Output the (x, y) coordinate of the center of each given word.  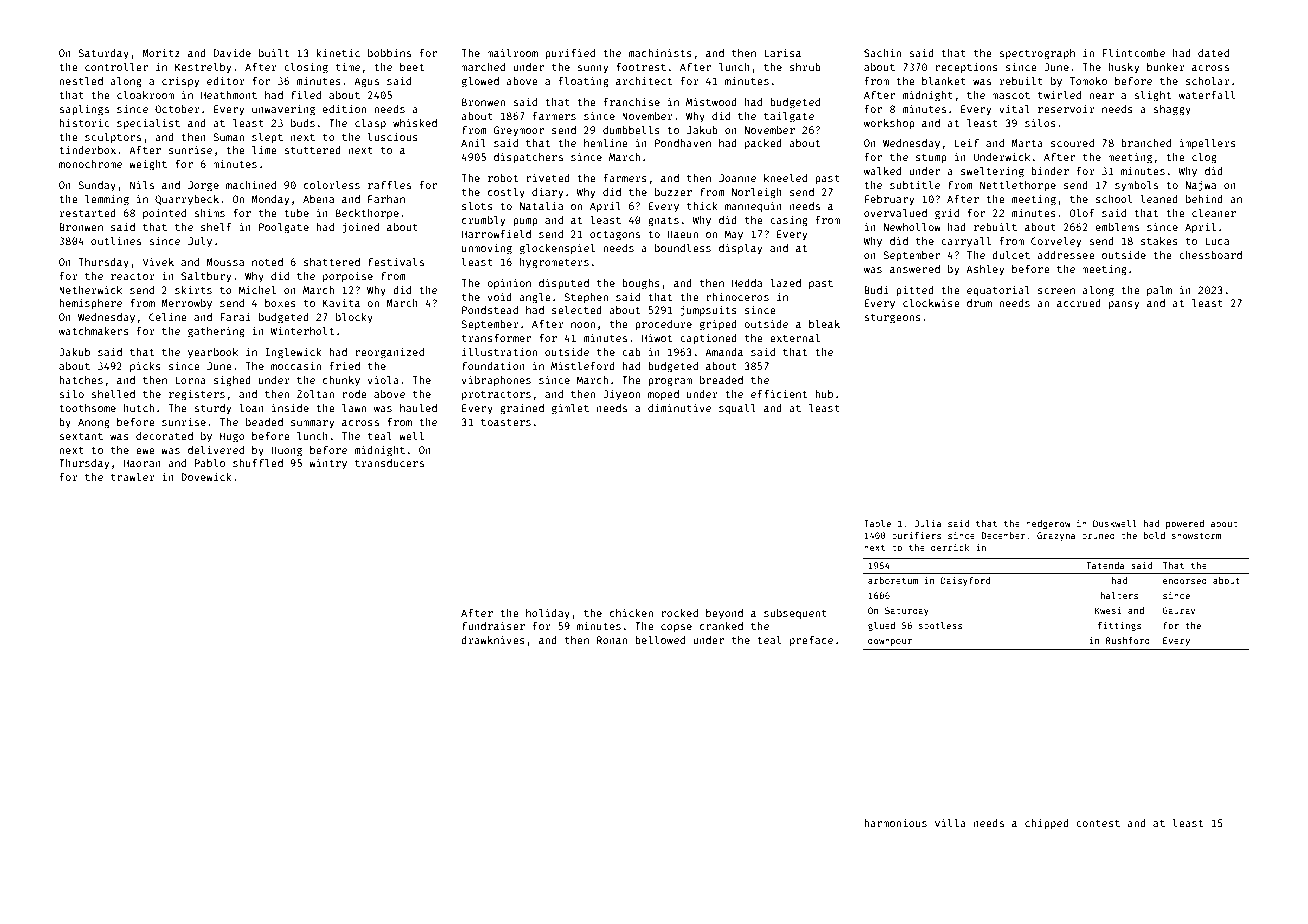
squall (737, 409)
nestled (81, 81)
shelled (113, 394)
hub (824, 394)
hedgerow (1048, 524)
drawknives (493, 640)
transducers (389, 463)
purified (570, 54)
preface (811, 641)
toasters (506, 422)
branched (1146, 143)
